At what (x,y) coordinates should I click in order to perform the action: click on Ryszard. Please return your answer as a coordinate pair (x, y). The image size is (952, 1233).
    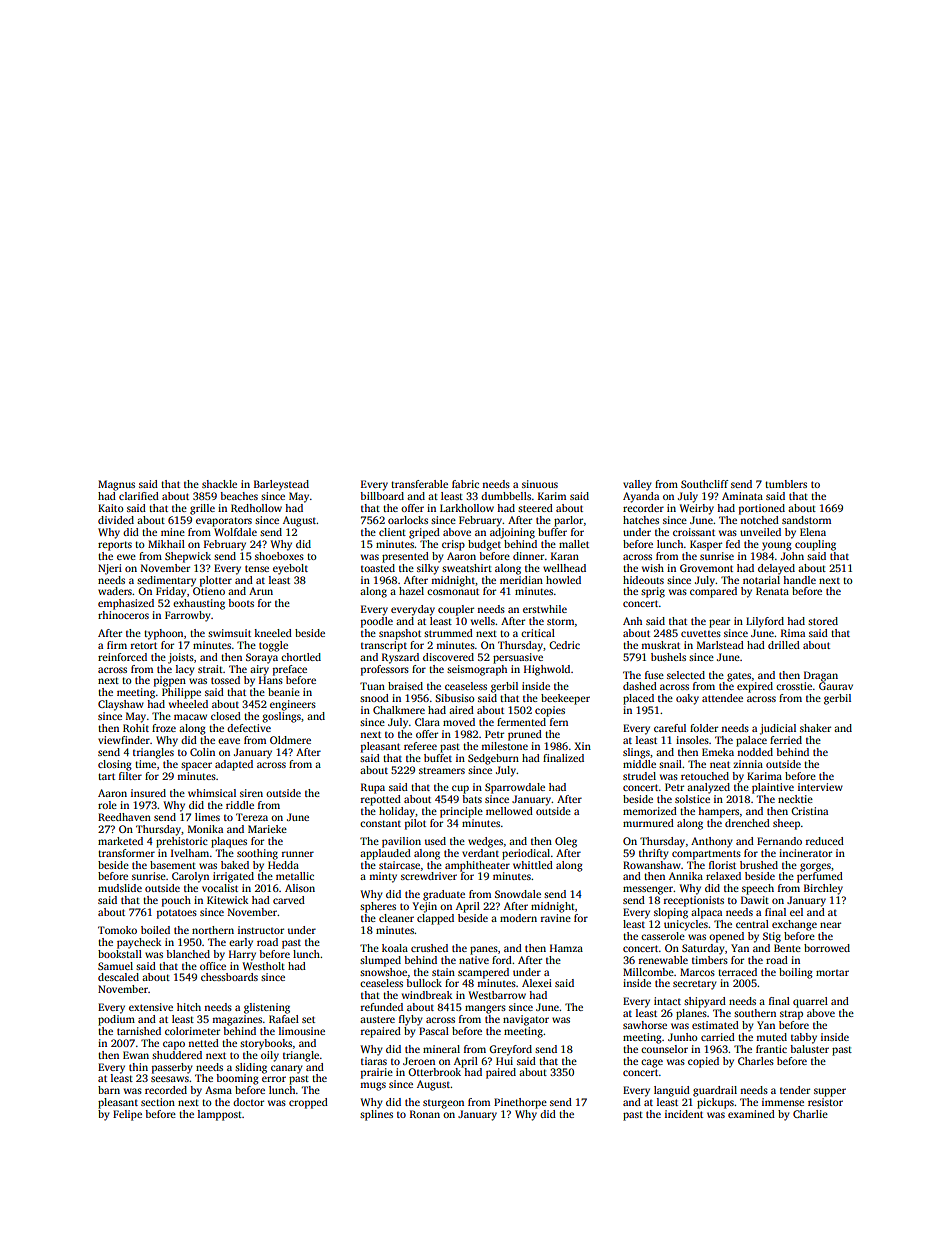
    Looking at the image, I should click on (400, 658).
